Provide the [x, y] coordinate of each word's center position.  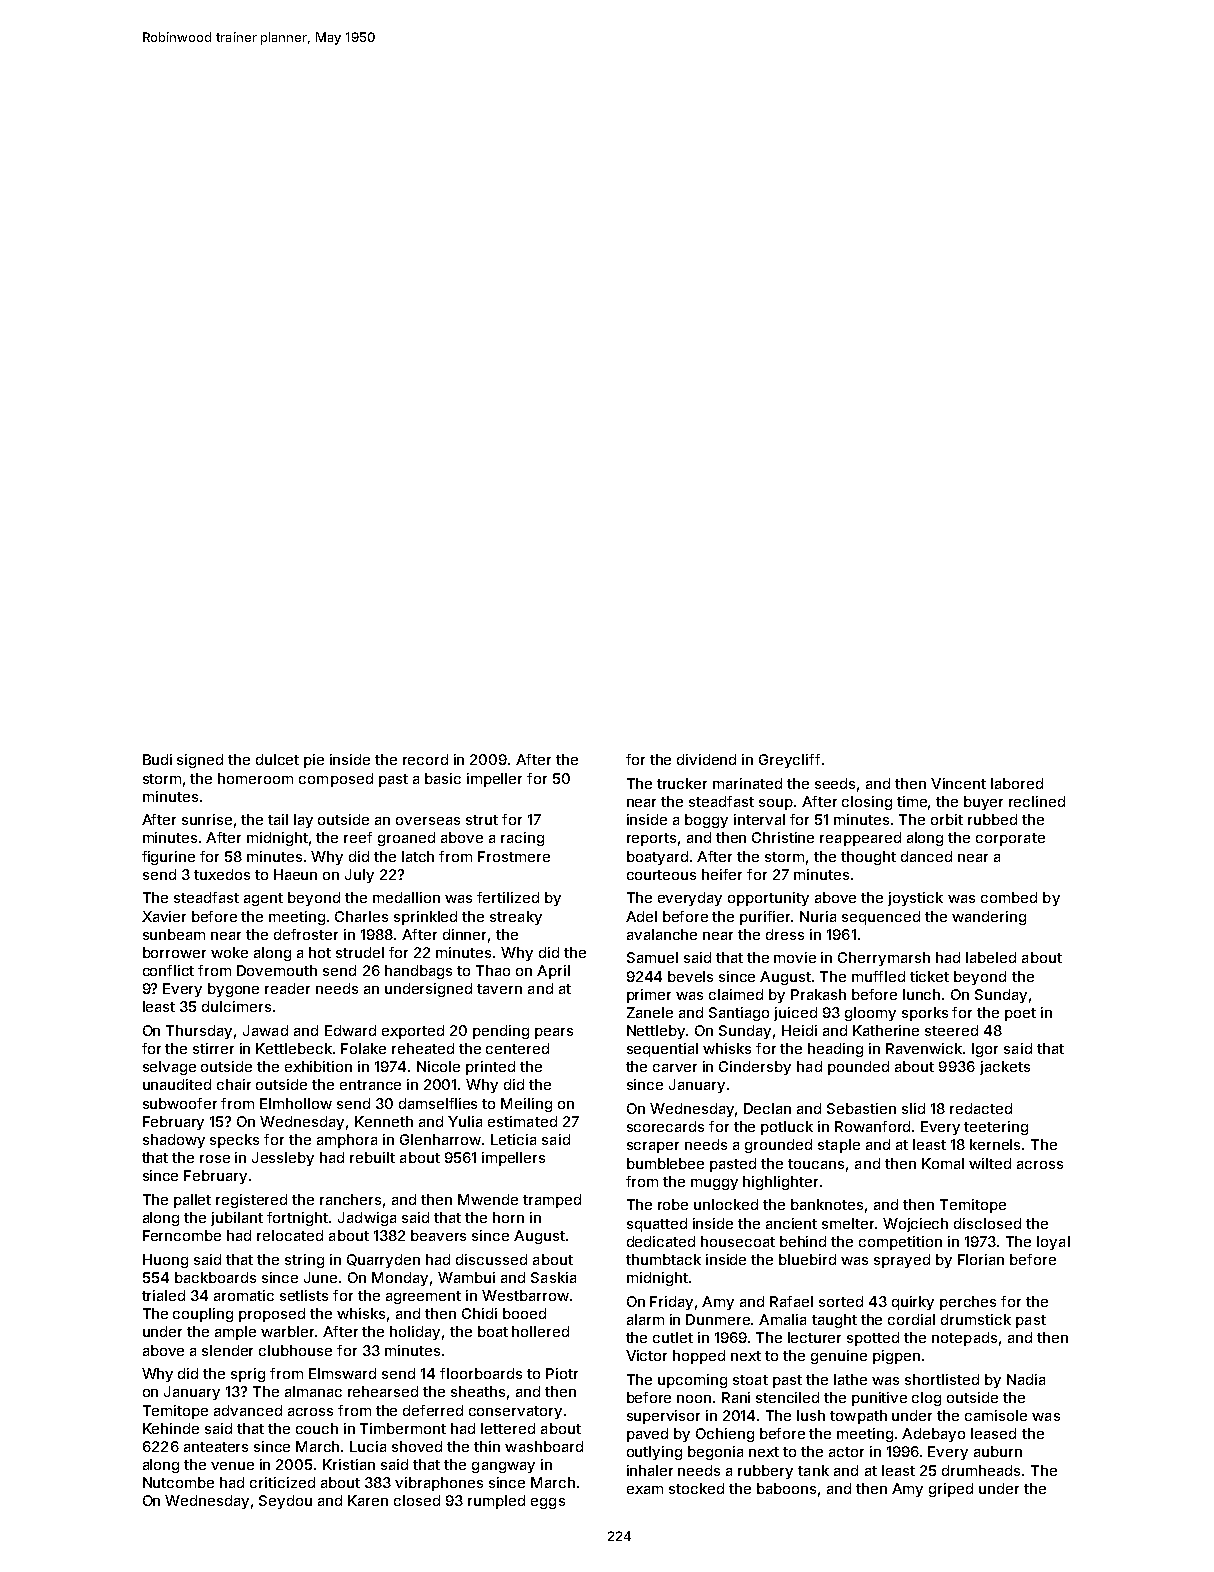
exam [645, 1490]
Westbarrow [525, 1295]
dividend [706, 759]
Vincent [958, 783]
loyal [1053, 1243]
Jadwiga [367, 1219]
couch [317, 1428]
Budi [157, 759]
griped [951, 1490]
